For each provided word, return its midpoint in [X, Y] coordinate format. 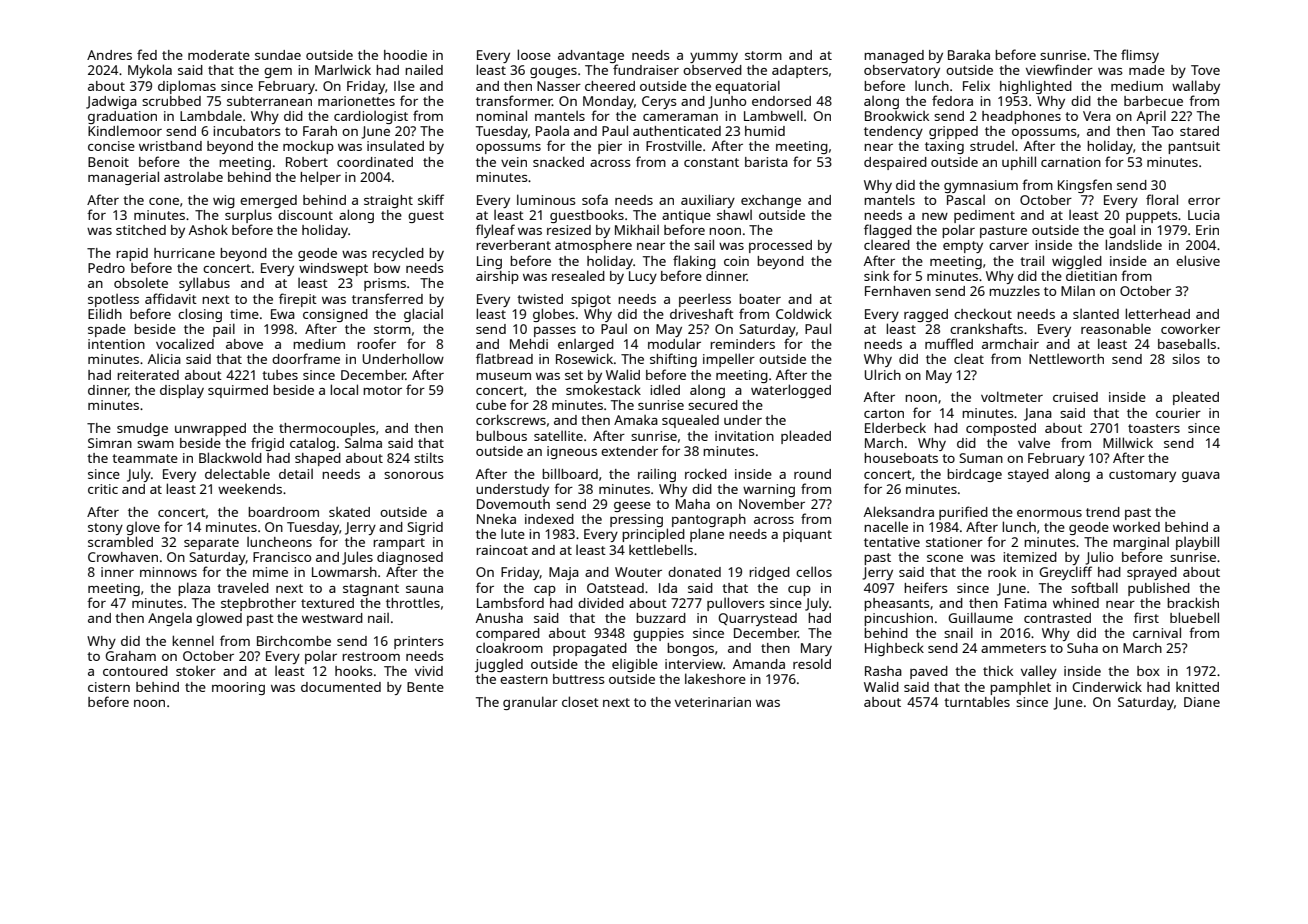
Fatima [1026, 603]
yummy [714, 58]
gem [278, 73]
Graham [130, 656]
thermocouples [327, 429]
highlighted [1036, 87]
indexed [549, 519]
